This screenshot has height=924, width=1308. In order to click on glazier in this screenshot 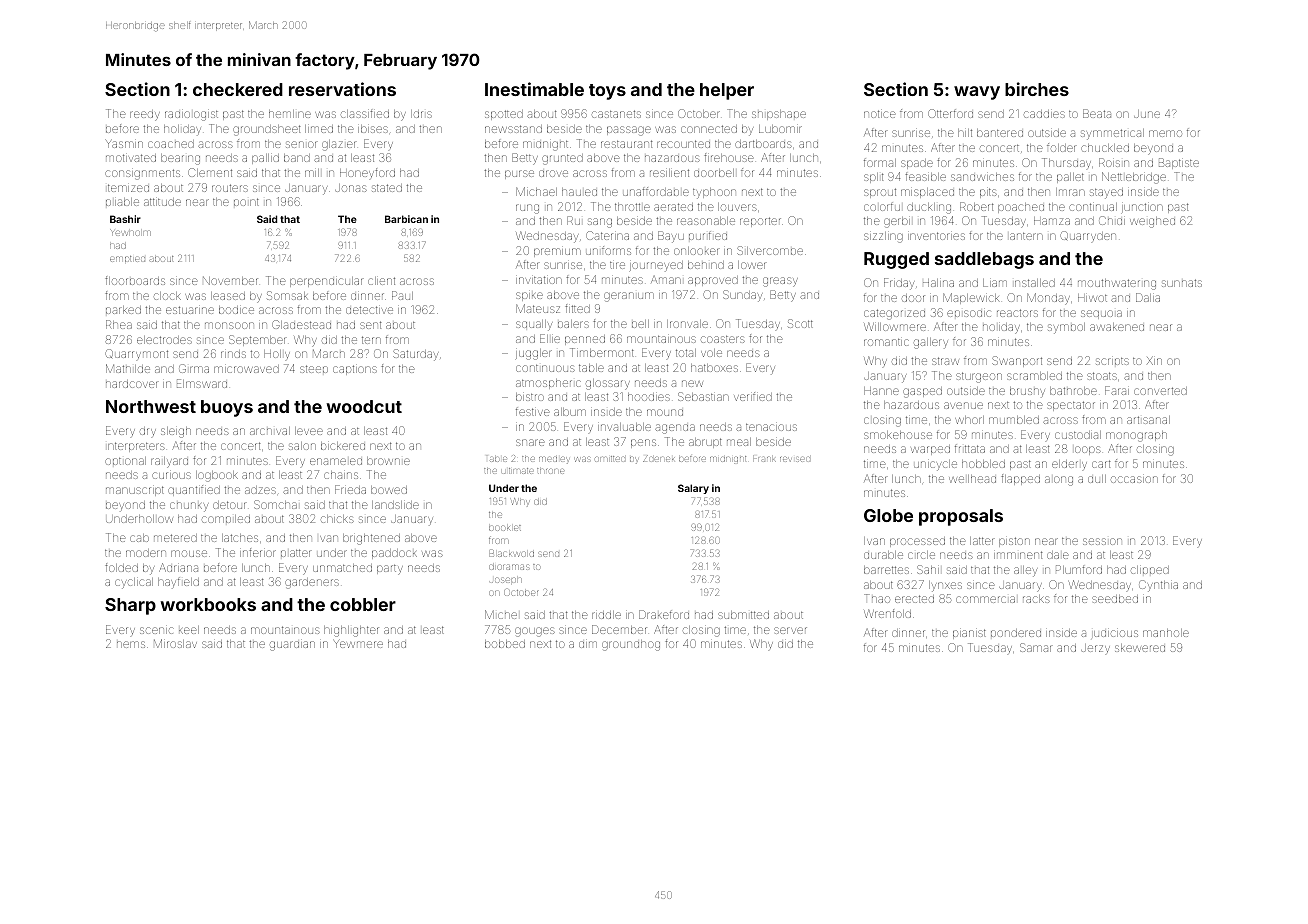, I will do `click(338, 145)`.
